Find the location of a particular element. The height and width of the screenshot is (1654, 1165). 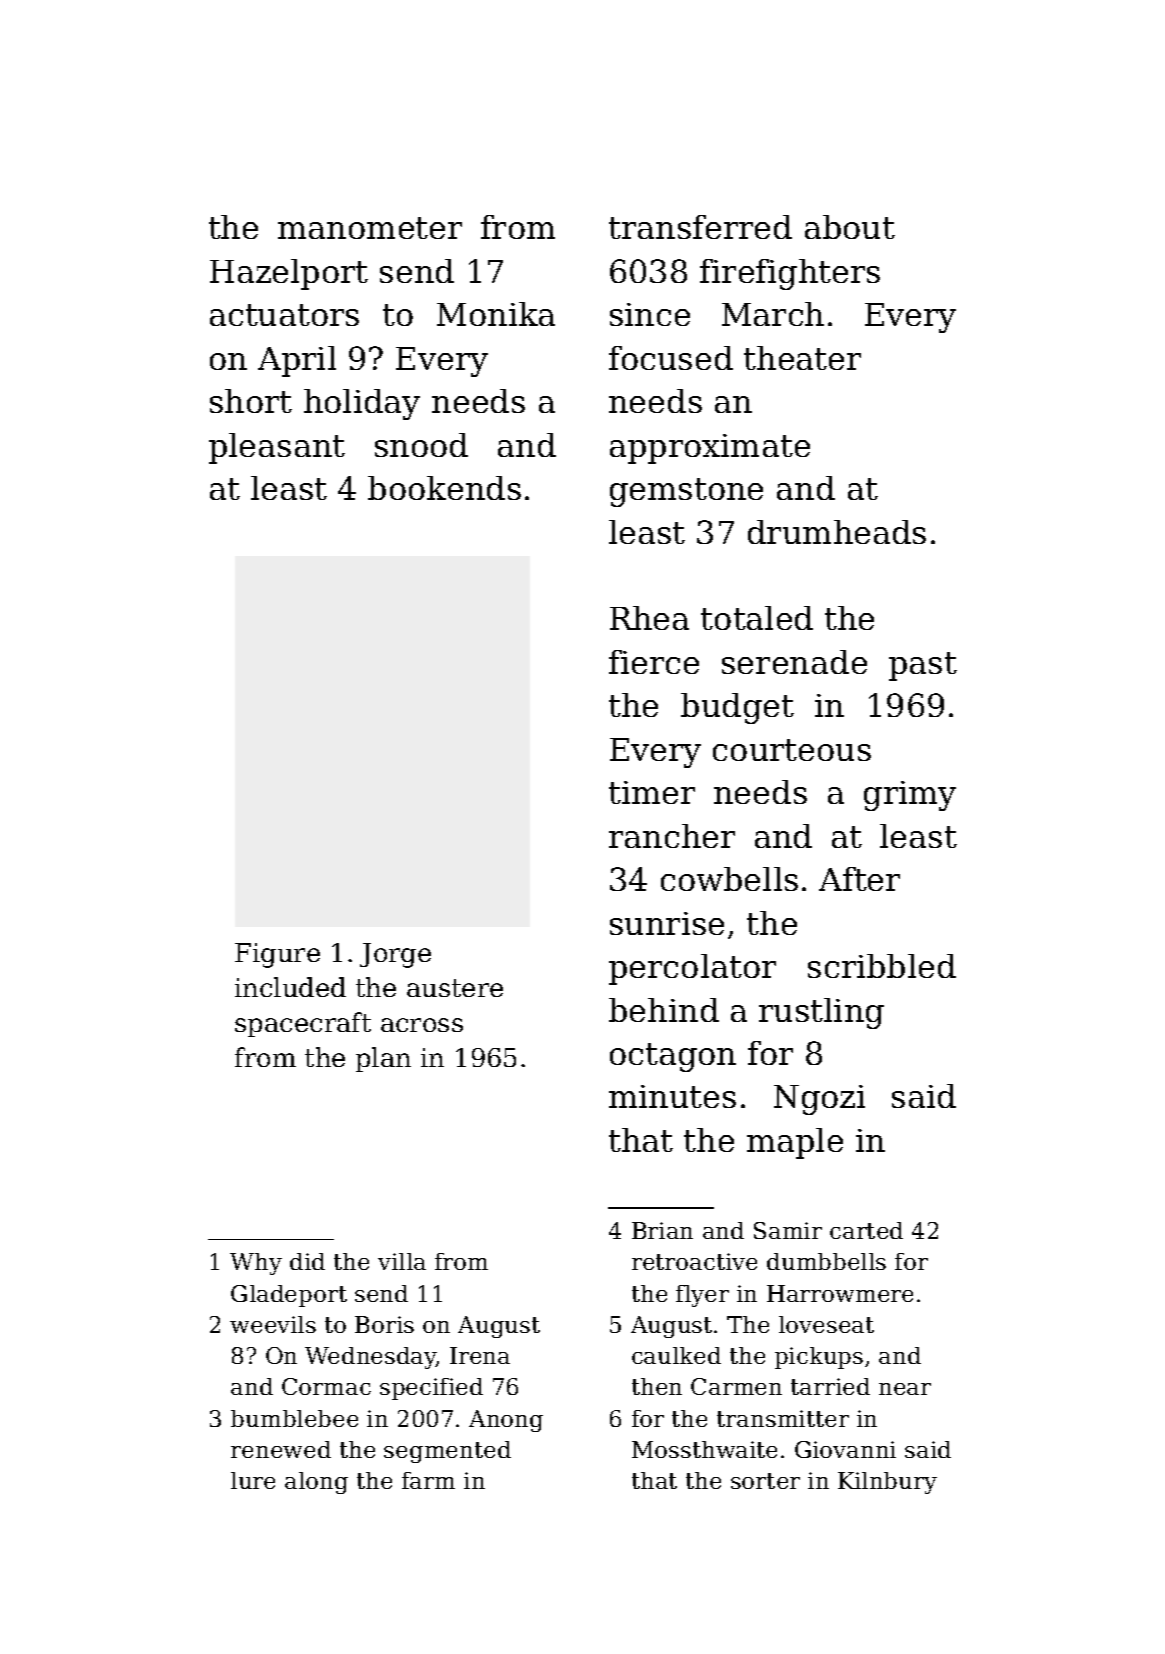

Rhea is located at coordinates (649, 618).
